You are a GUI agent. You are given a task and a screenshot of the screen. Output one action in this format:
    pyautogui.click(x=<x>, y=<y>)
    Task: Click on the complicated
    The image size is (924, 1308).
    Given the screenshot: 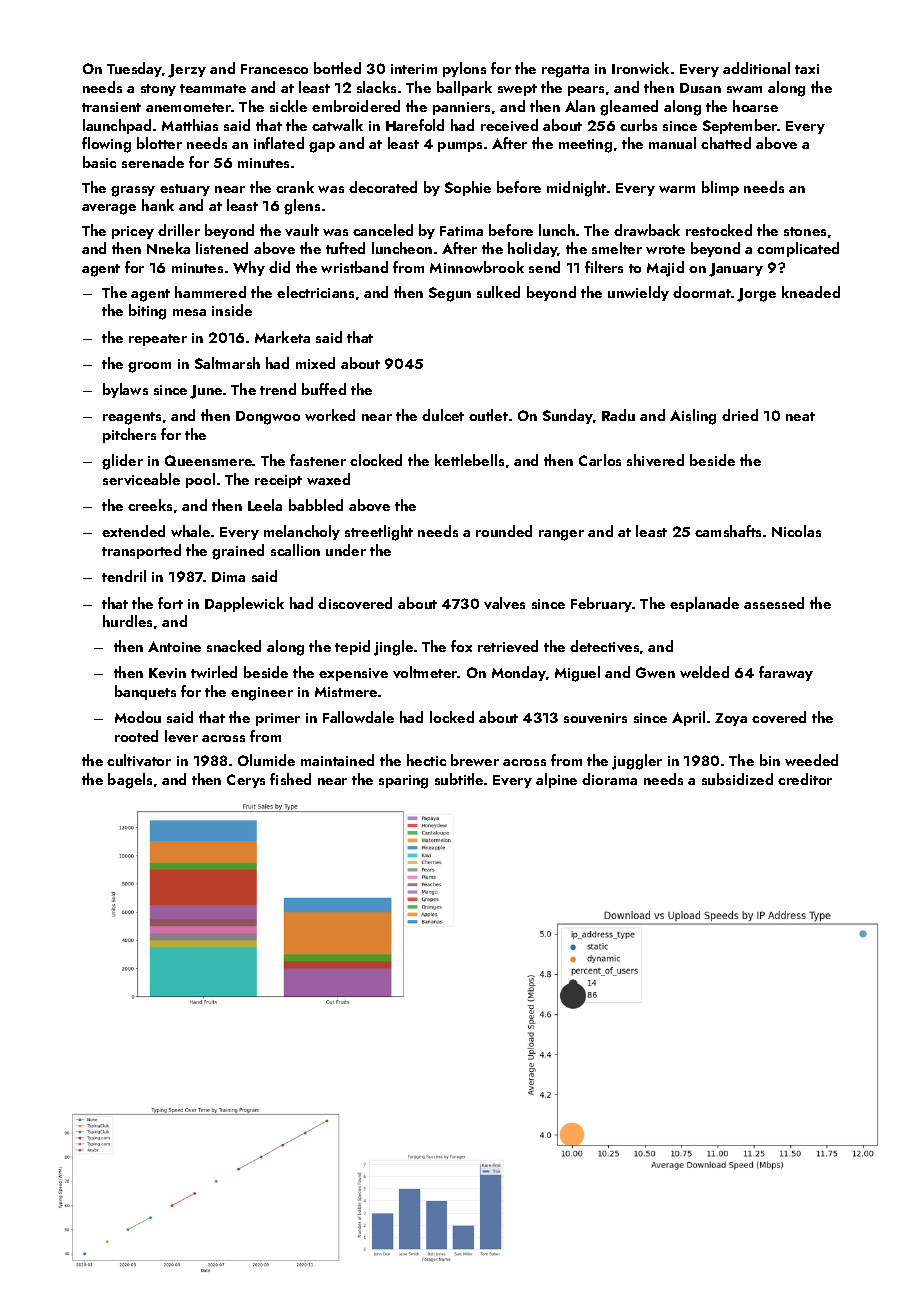 What is the action you would take?
    pyautogui.click(x=798, y=249)
